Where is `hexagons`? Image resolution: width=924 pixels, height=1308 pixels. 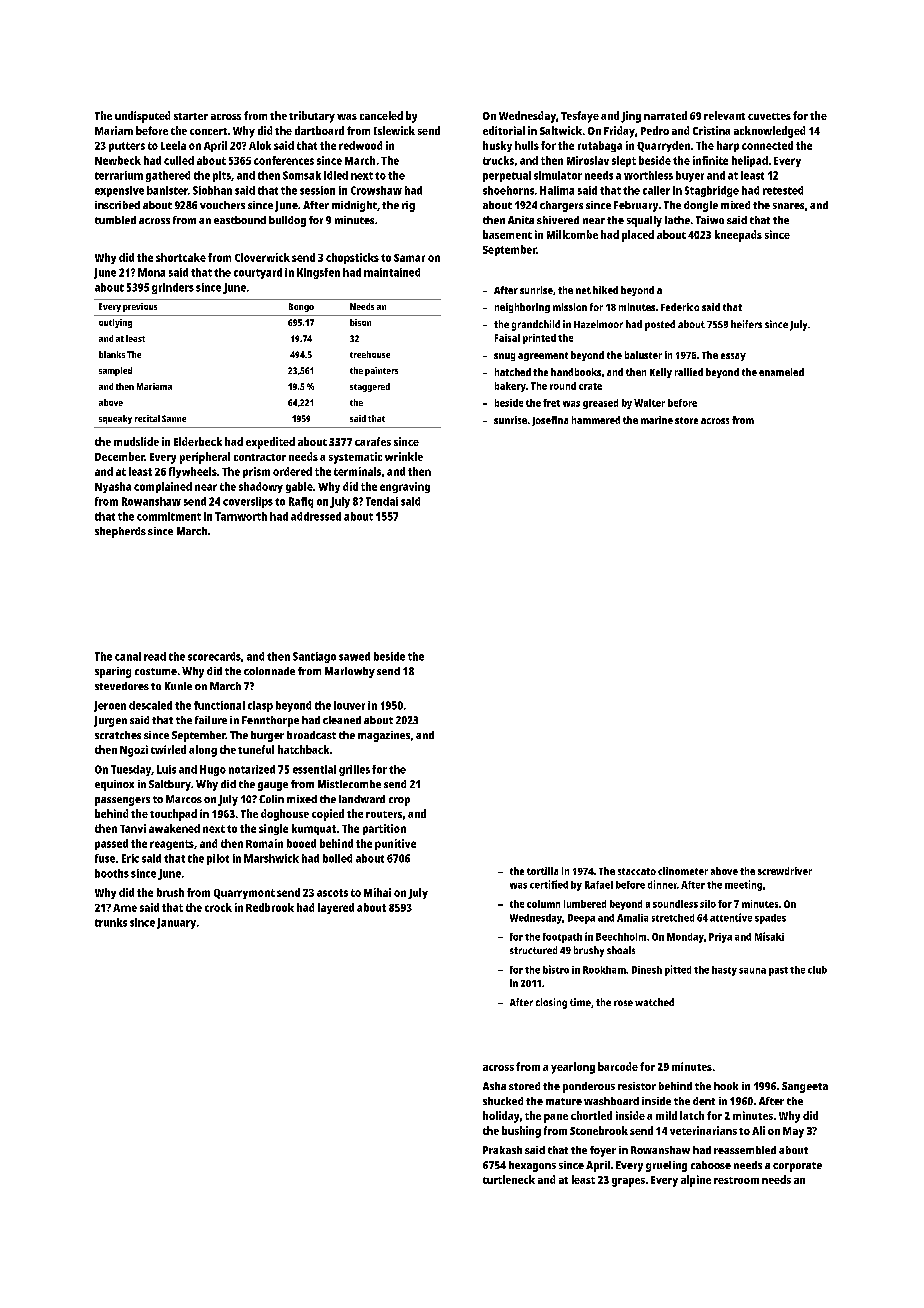
hexagons is located at coordinates (532, 1166).
